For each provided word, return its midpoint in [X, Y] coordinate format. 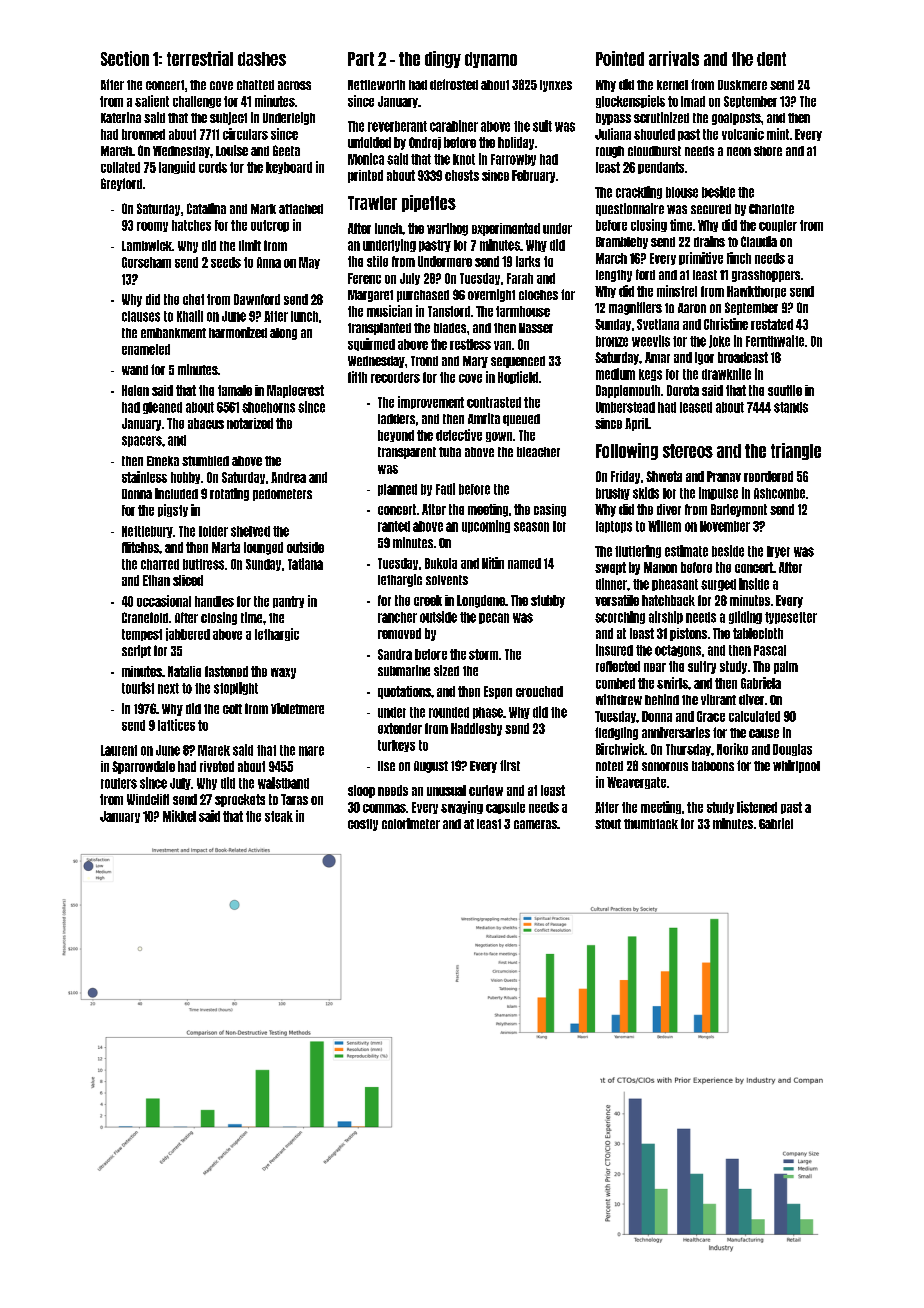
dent [771, 59]
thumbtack [651, 824]
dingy [443, 59]
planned [397, 490]
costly [363, 825]
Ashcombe [779, 493]
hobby [185, 478]
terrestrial [200, 58]
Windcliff [148, 799]
